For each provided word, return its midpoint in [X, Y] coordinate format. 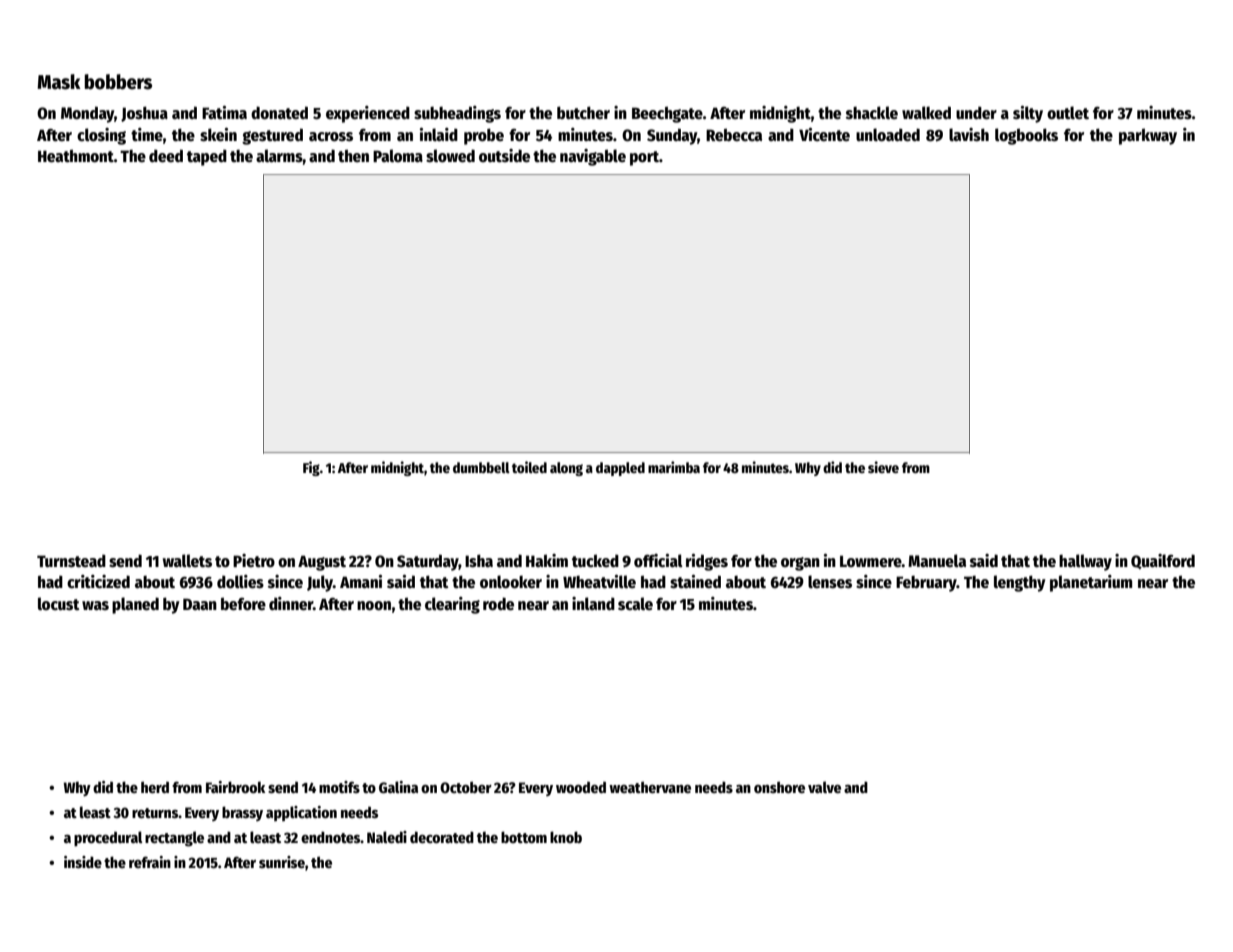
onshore [779, 787]
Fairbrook [235, 787]
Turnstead [71, 560]
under [976, 113]
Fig [311, 468]
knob [566, 837]
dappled [620, 469]
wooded [581, 787]
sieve [883, 467]
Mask [59, 82]
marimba [674, 467]
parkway [1148, 136]
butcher [583, 112]
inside [83, 862]
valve [824, 787]
